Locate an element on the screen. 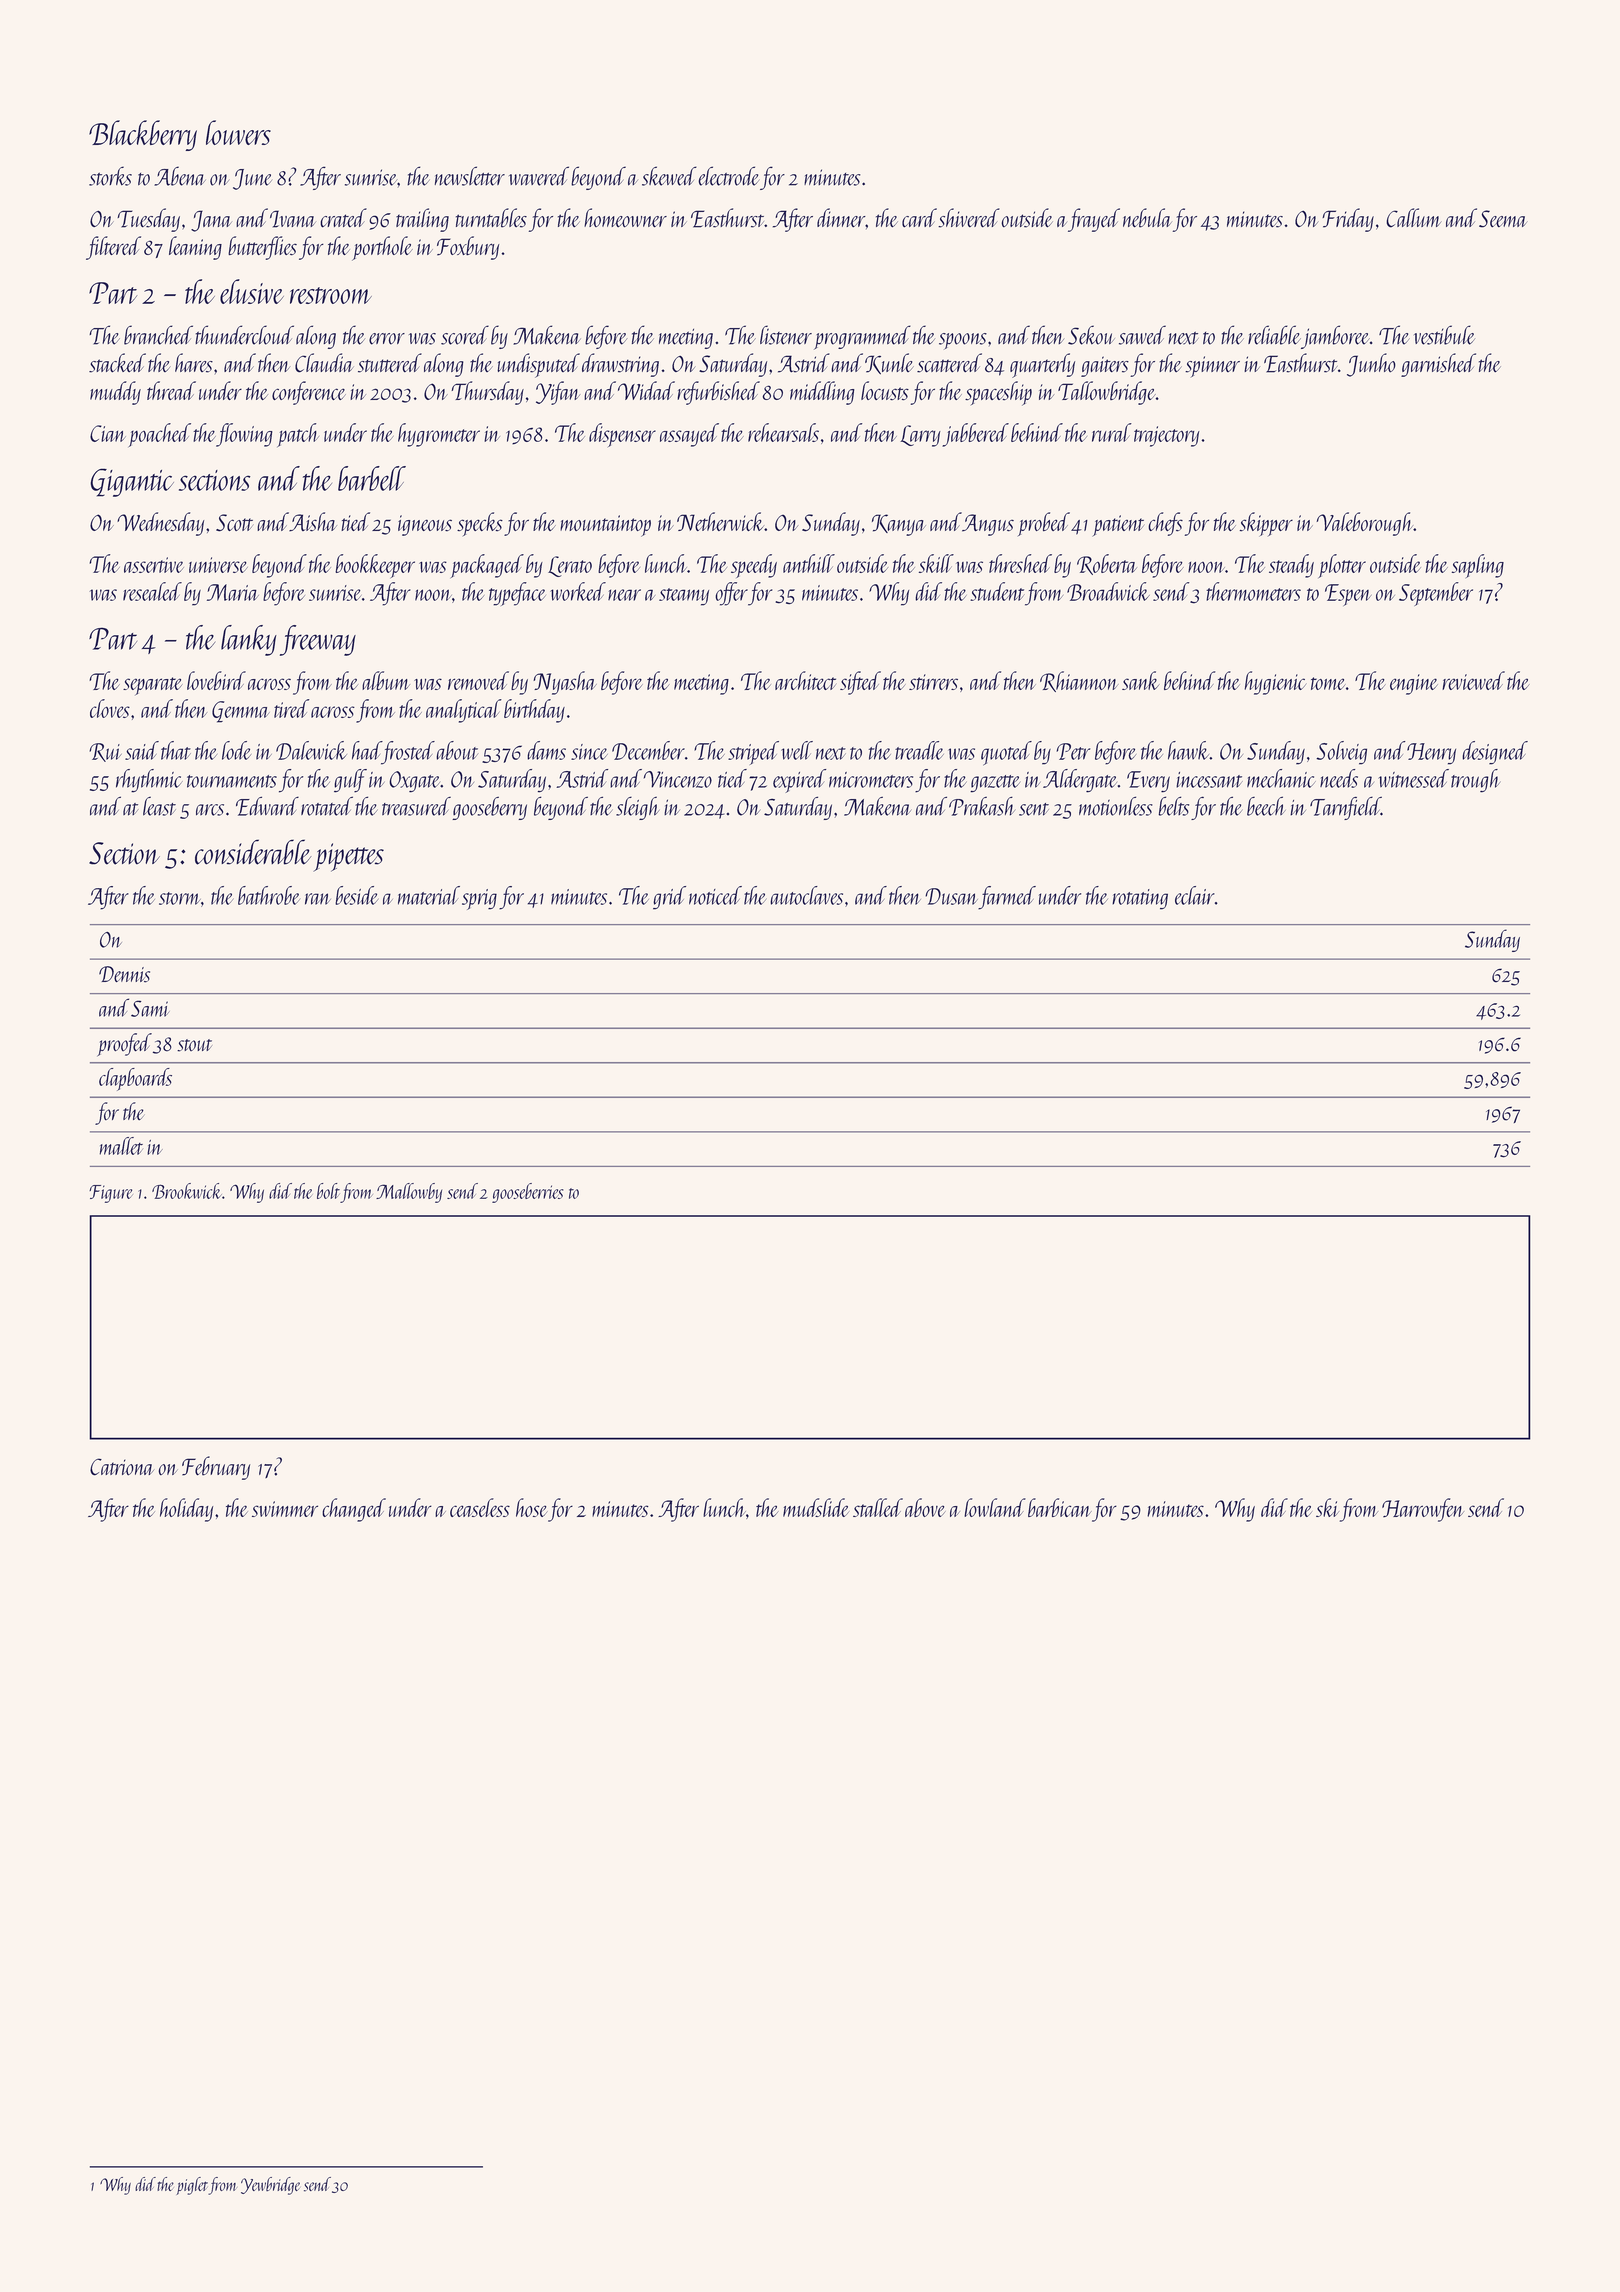  rotating is located at coordinates (1140, 899).
